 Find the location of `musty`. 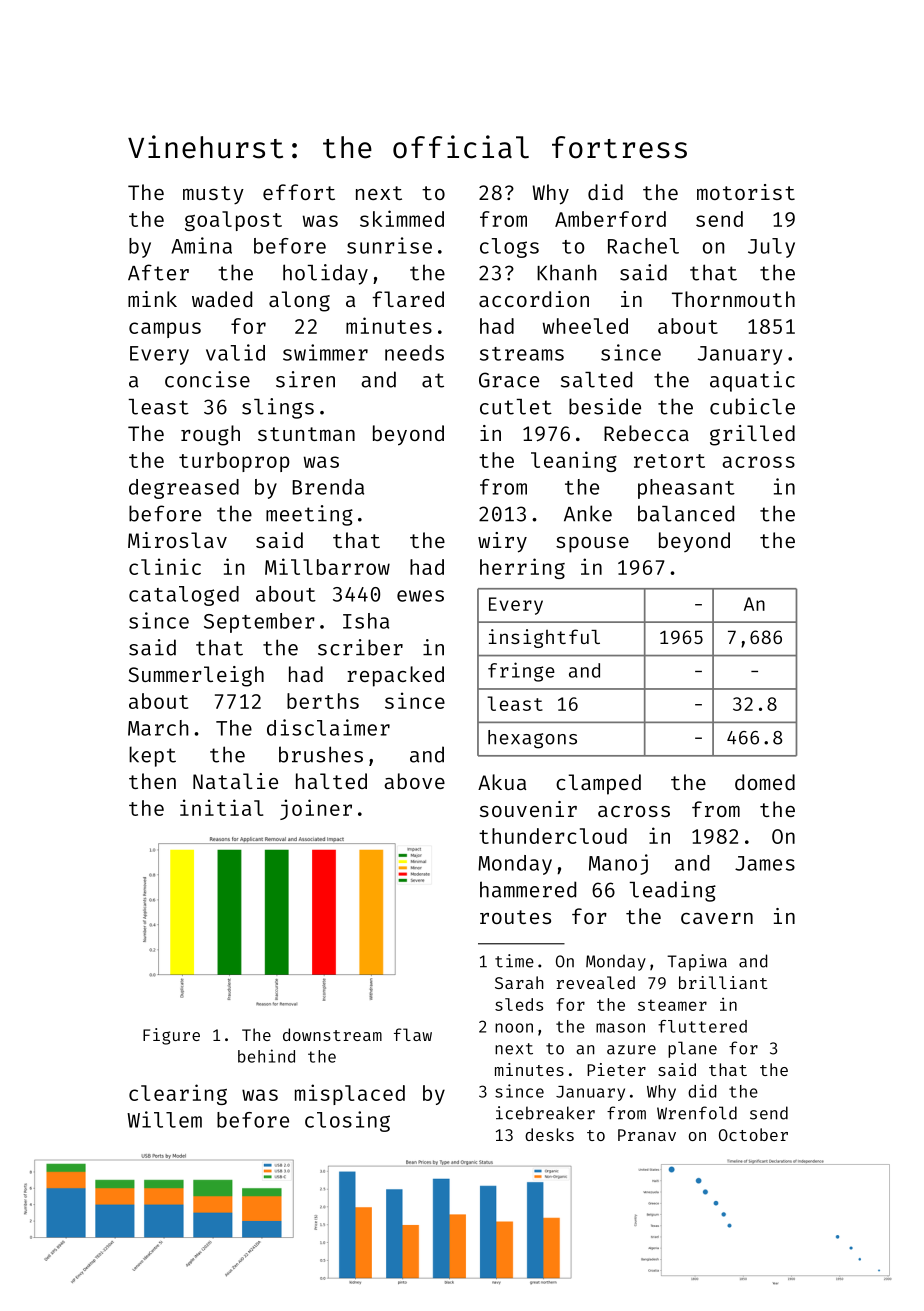

musty is located at coordinates (213, 195).
